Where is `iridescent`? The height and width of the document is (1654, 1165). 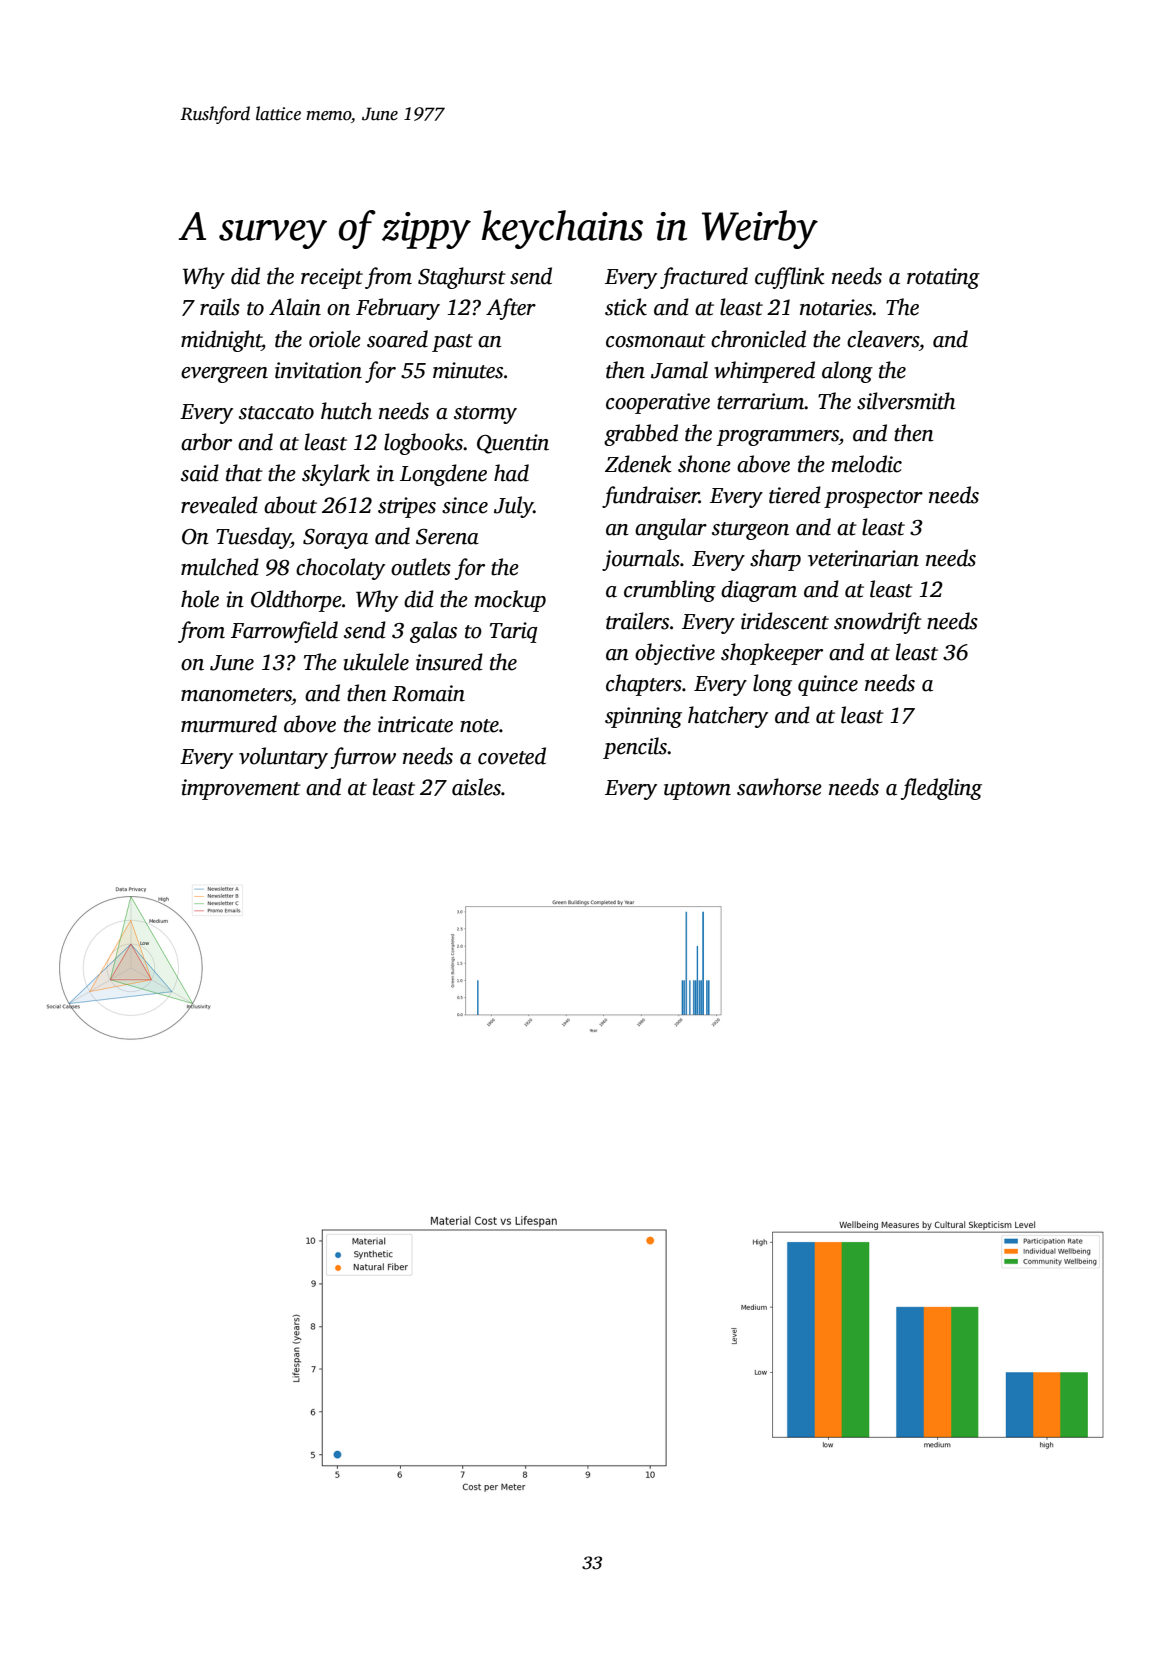 iridescent is located at coordinates (785, 621).
